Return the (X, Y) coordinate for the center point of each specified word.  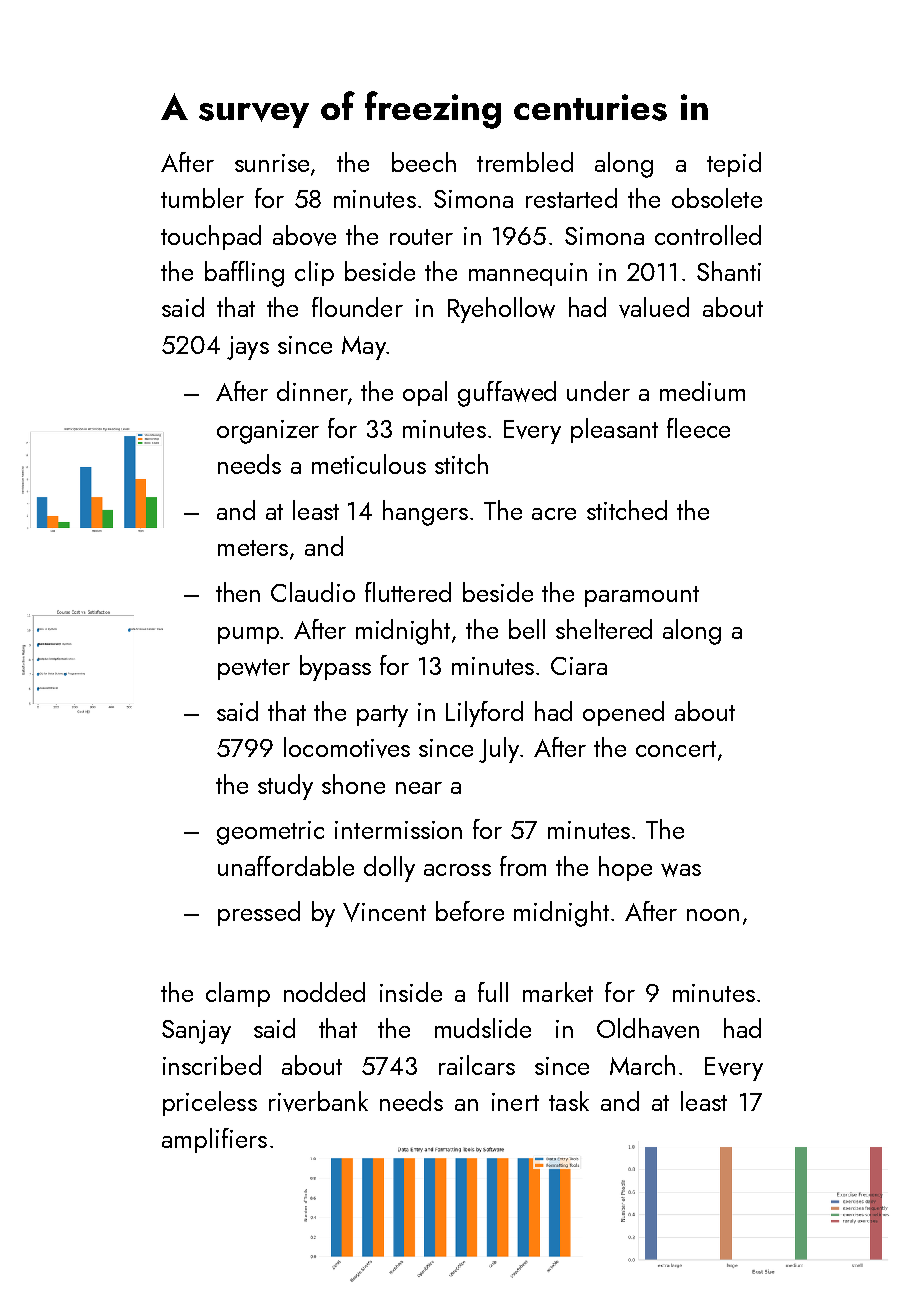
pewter (254, 669)
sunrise (272, 163)
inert (515, 1102)
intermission (398, 830)
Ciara (579, 666)
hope (625, 868)
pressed (259, 913)
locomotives (347, 747)
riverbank (318, 1101)
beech (424, 162)
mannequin (528, 274)
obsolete (717, 198)
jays (248, 348)
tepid (734, 164)
